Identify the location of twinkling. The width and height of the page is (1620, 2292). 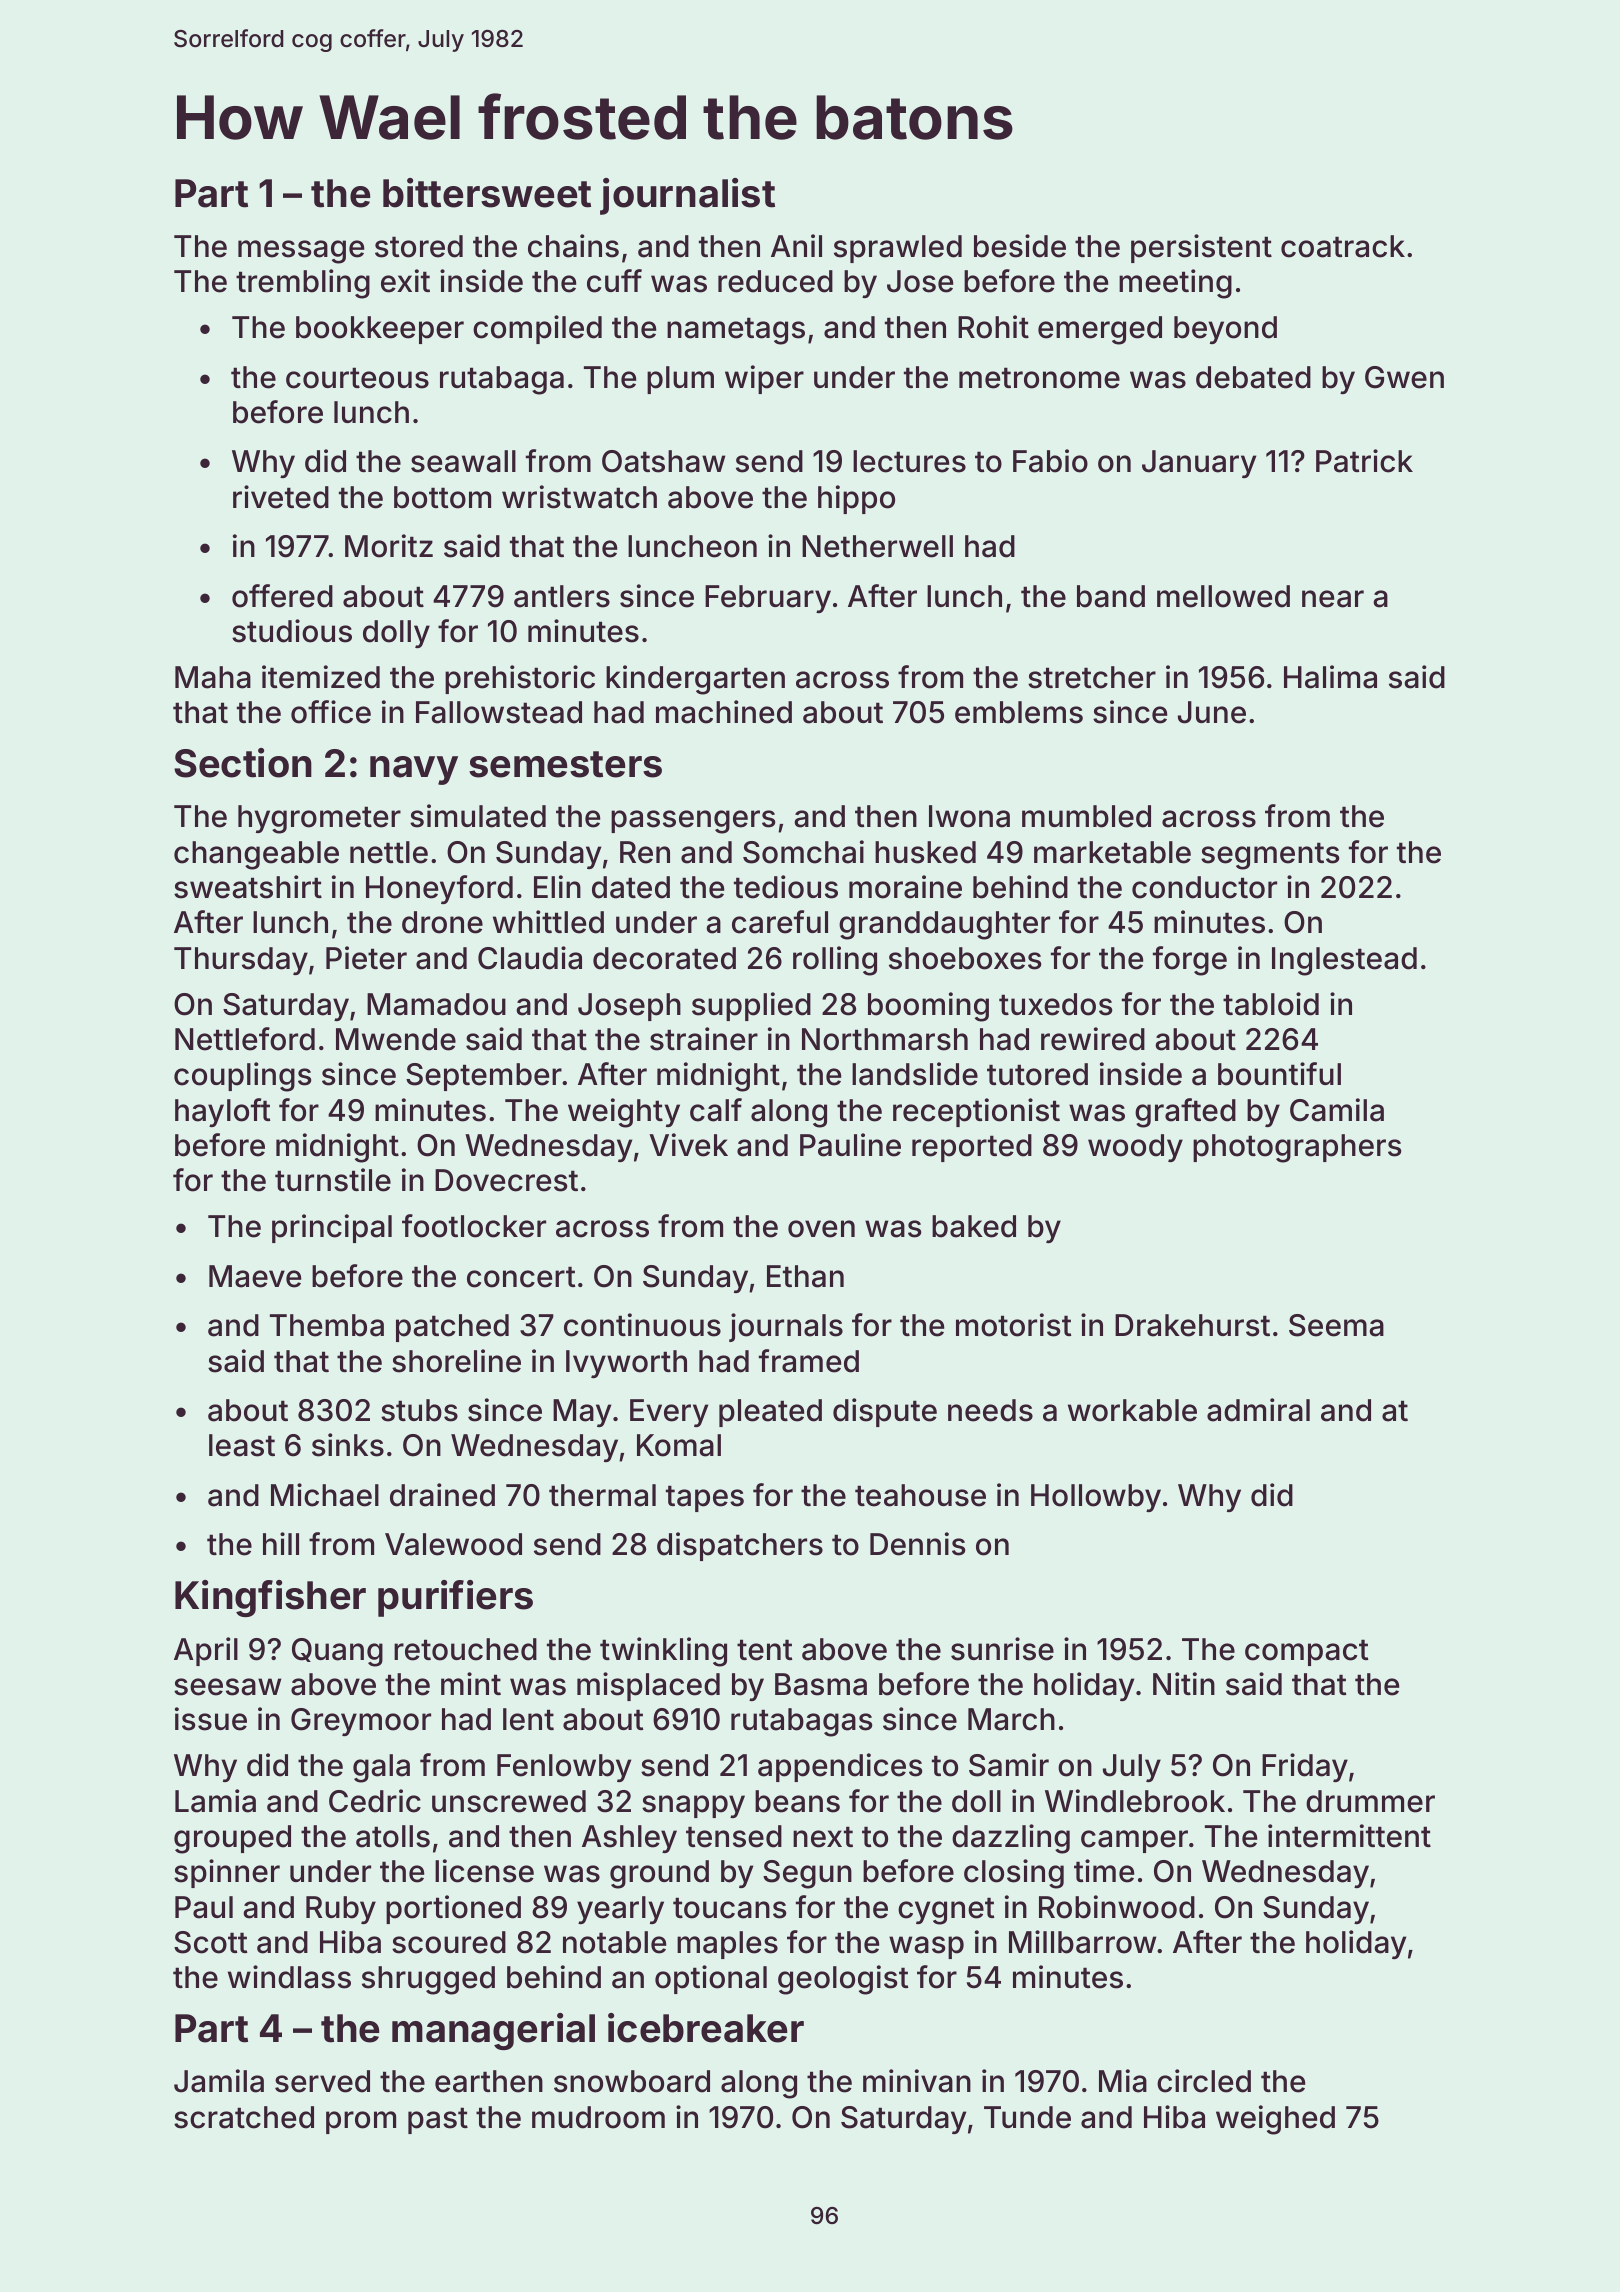
(663, 1652).
